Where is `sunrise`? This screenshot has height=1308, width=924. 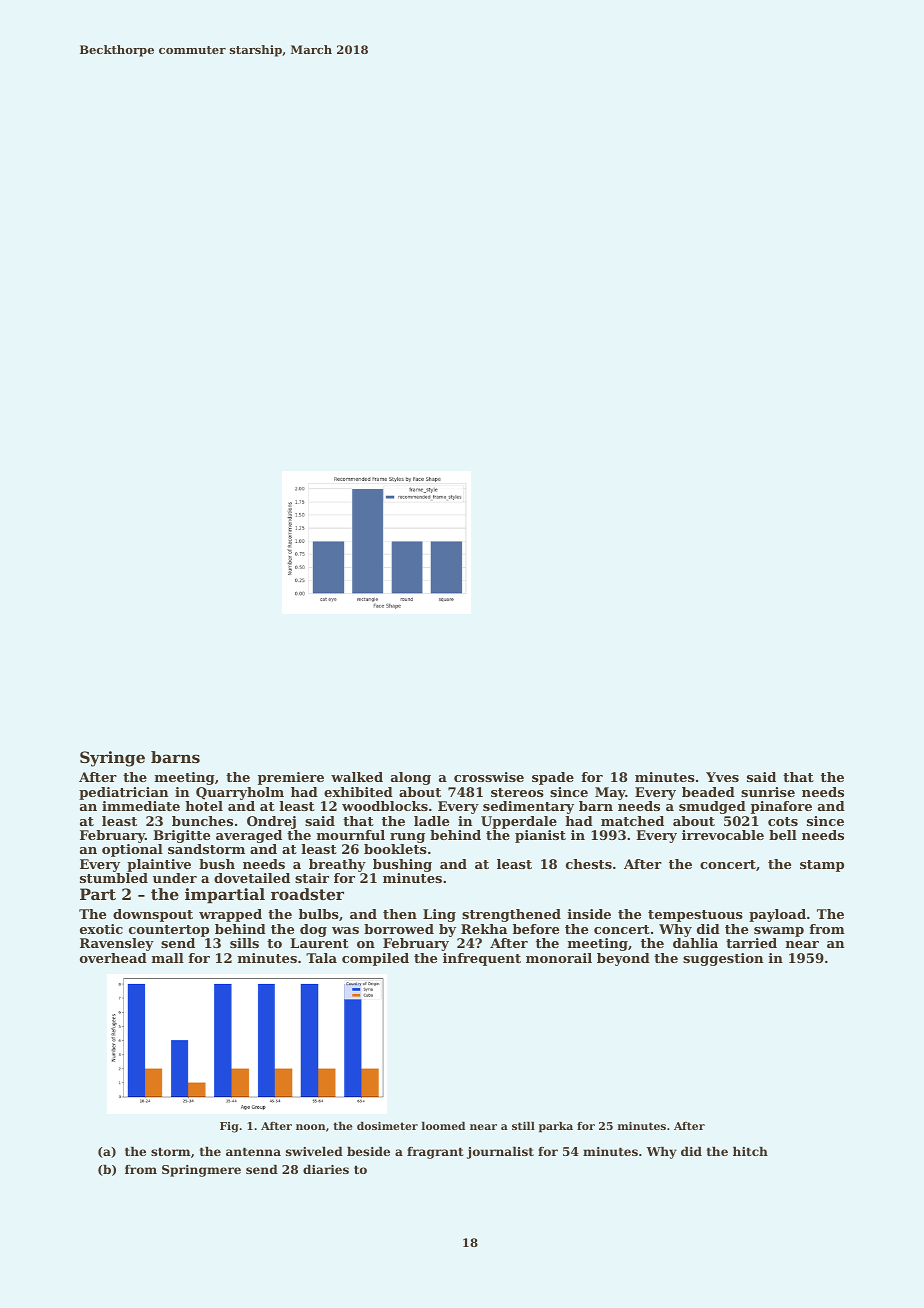
sunrise is located at coordinates (768, 792).
